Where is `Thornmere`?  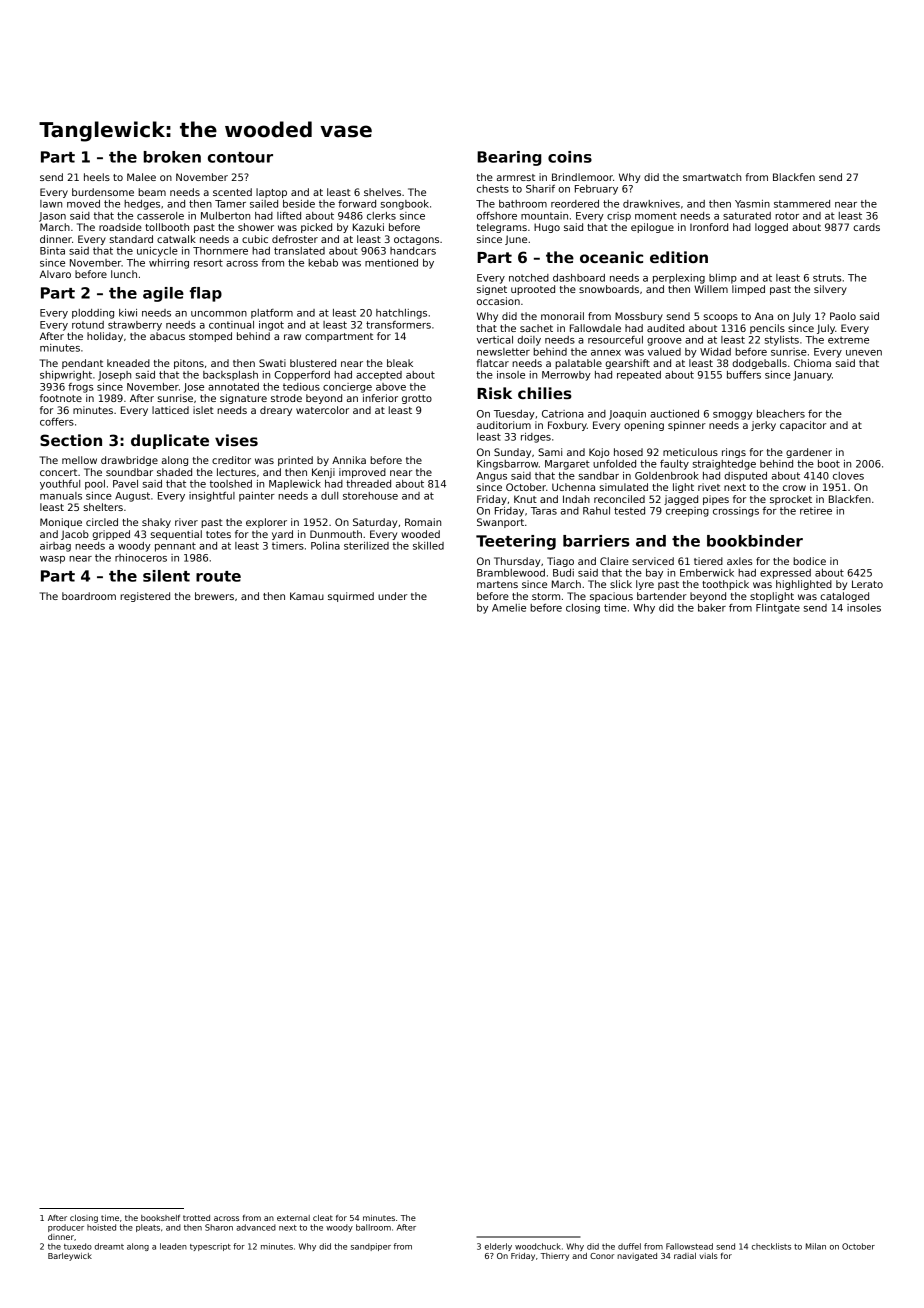
Thornmere is located at coordinates (220, 251).
